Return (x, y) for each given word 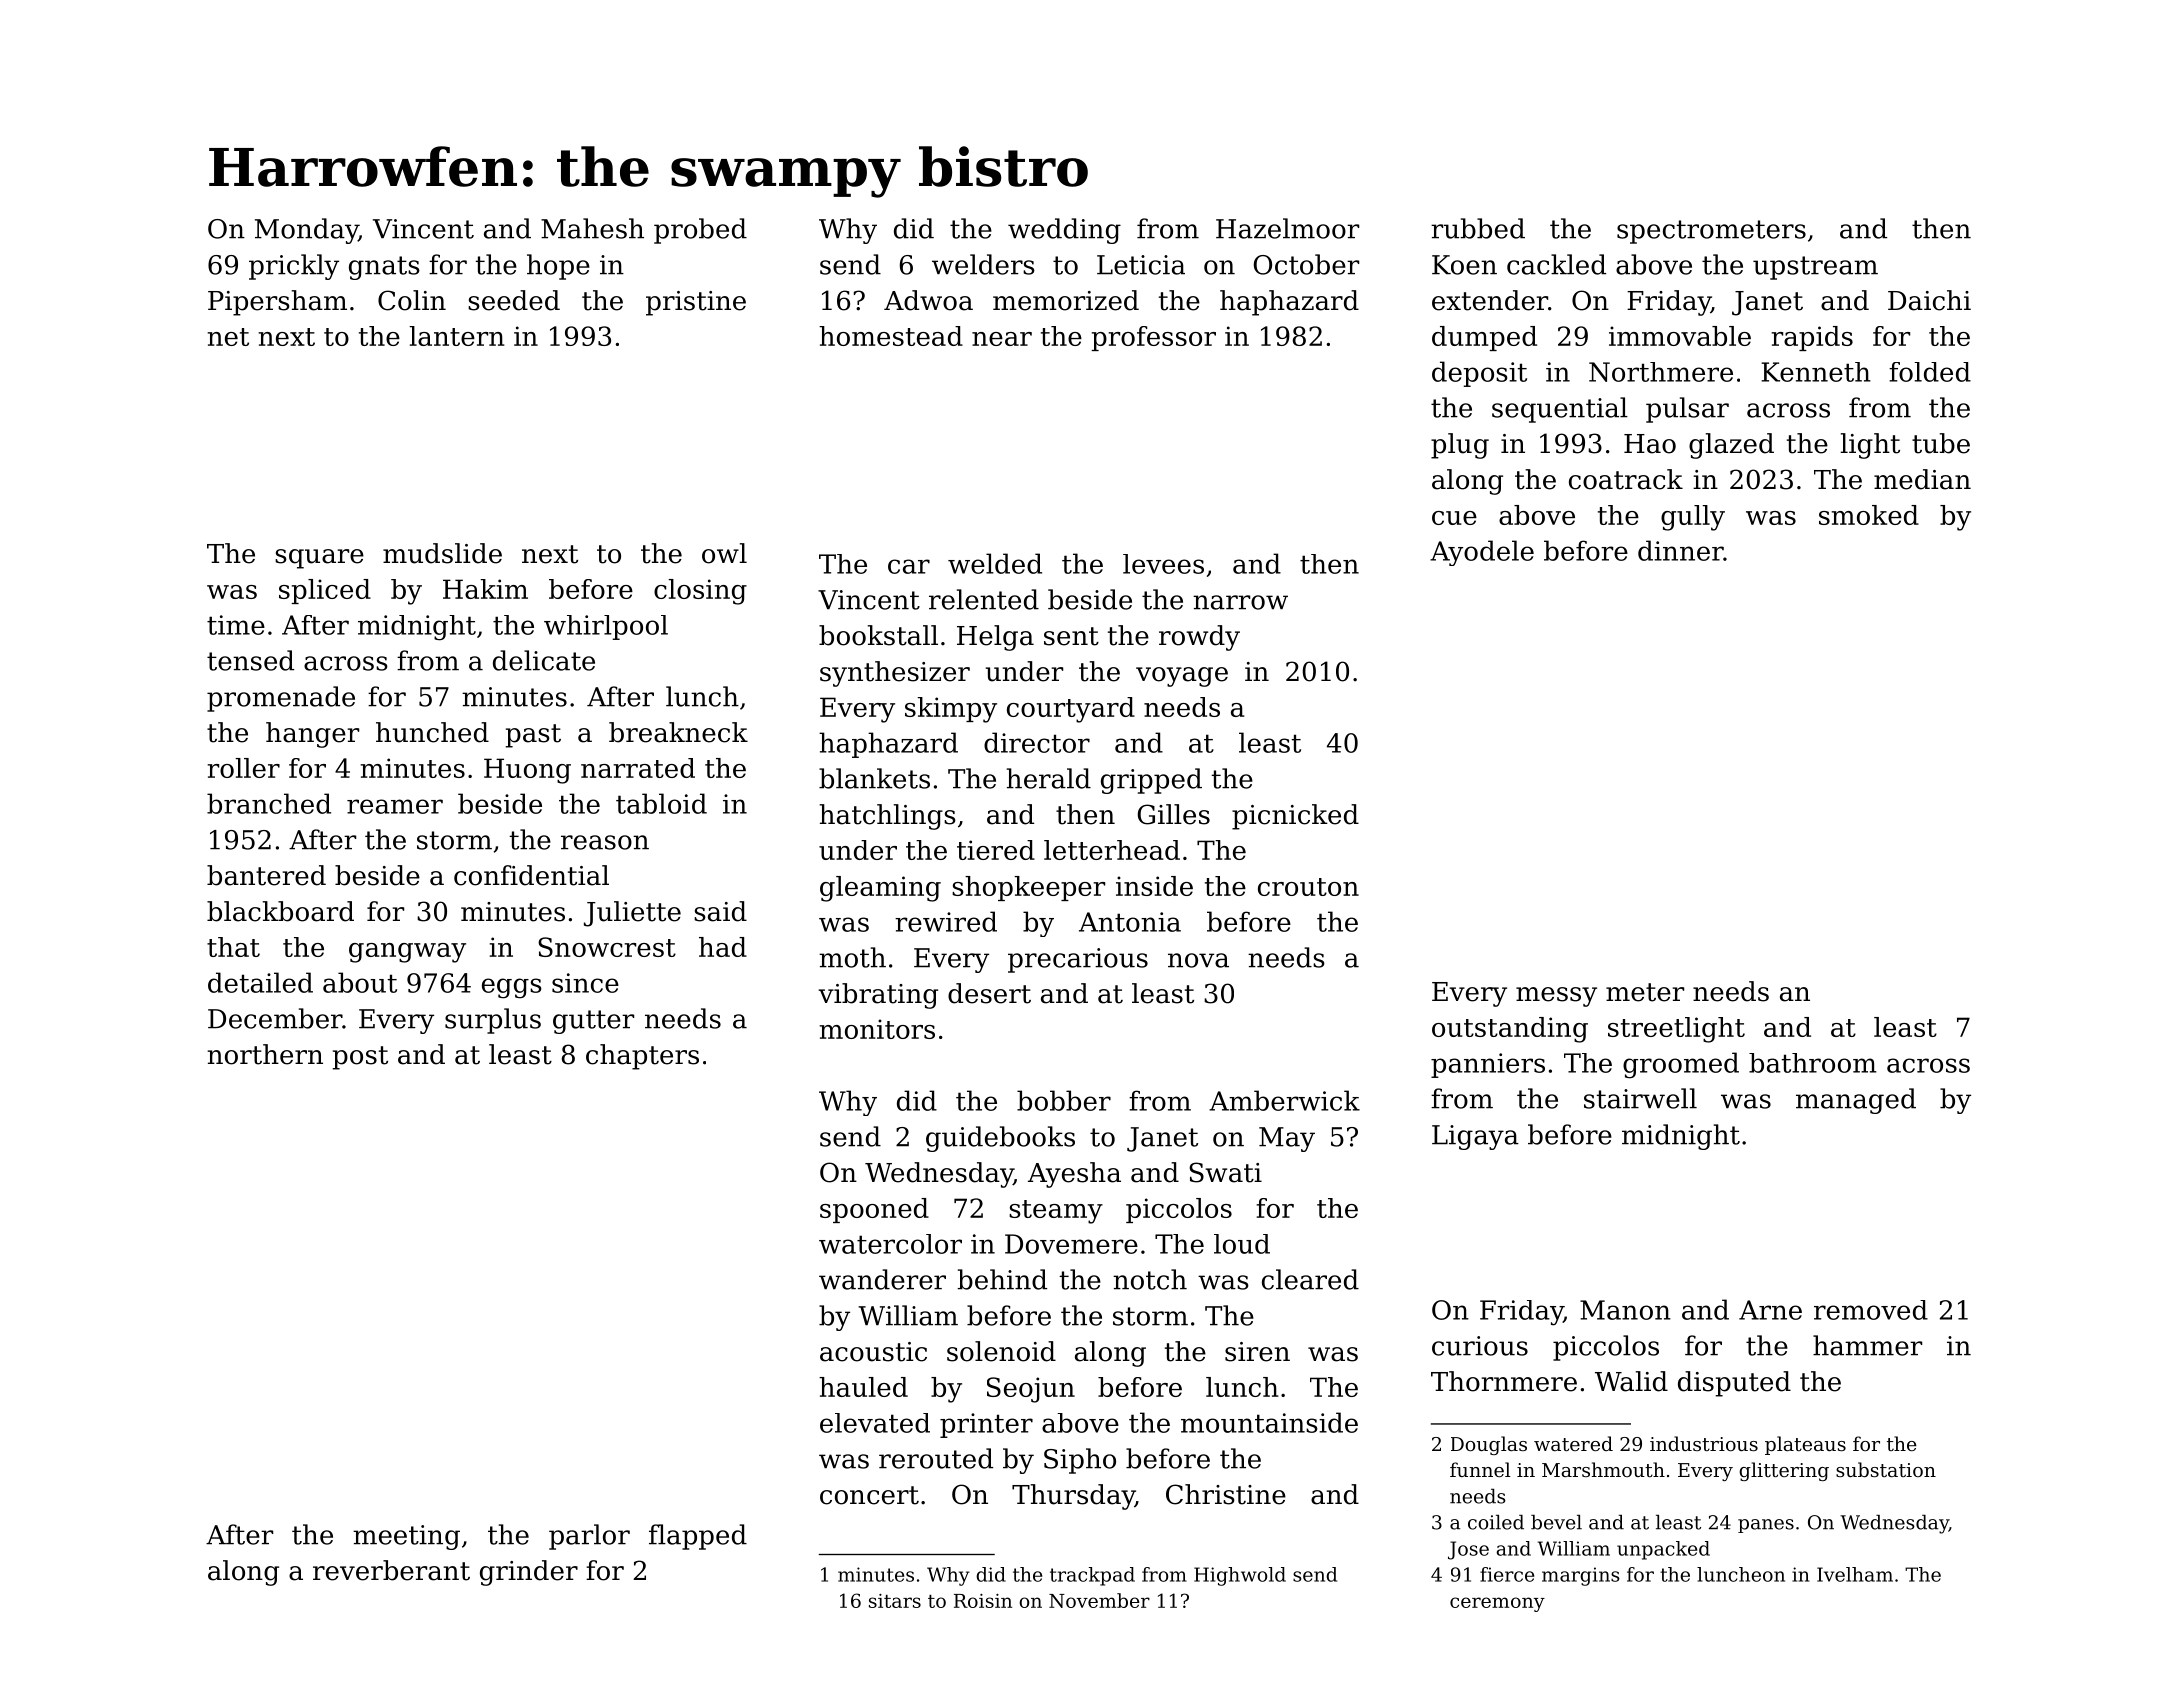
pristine (696, 303)
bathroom (1813, 1063)
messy (1556, 997)
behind (1002, 1279)
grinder (529, 1573)
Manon (1625, 1310)
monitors (877, 1029)
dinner (1680, 550)
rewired (946, 921)
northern (265, 1054)
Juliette (632, 914)
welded (995, 563)
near (1002, 339)
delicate (544, 660)
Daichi (1929, 300)
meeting (406, 1537)
